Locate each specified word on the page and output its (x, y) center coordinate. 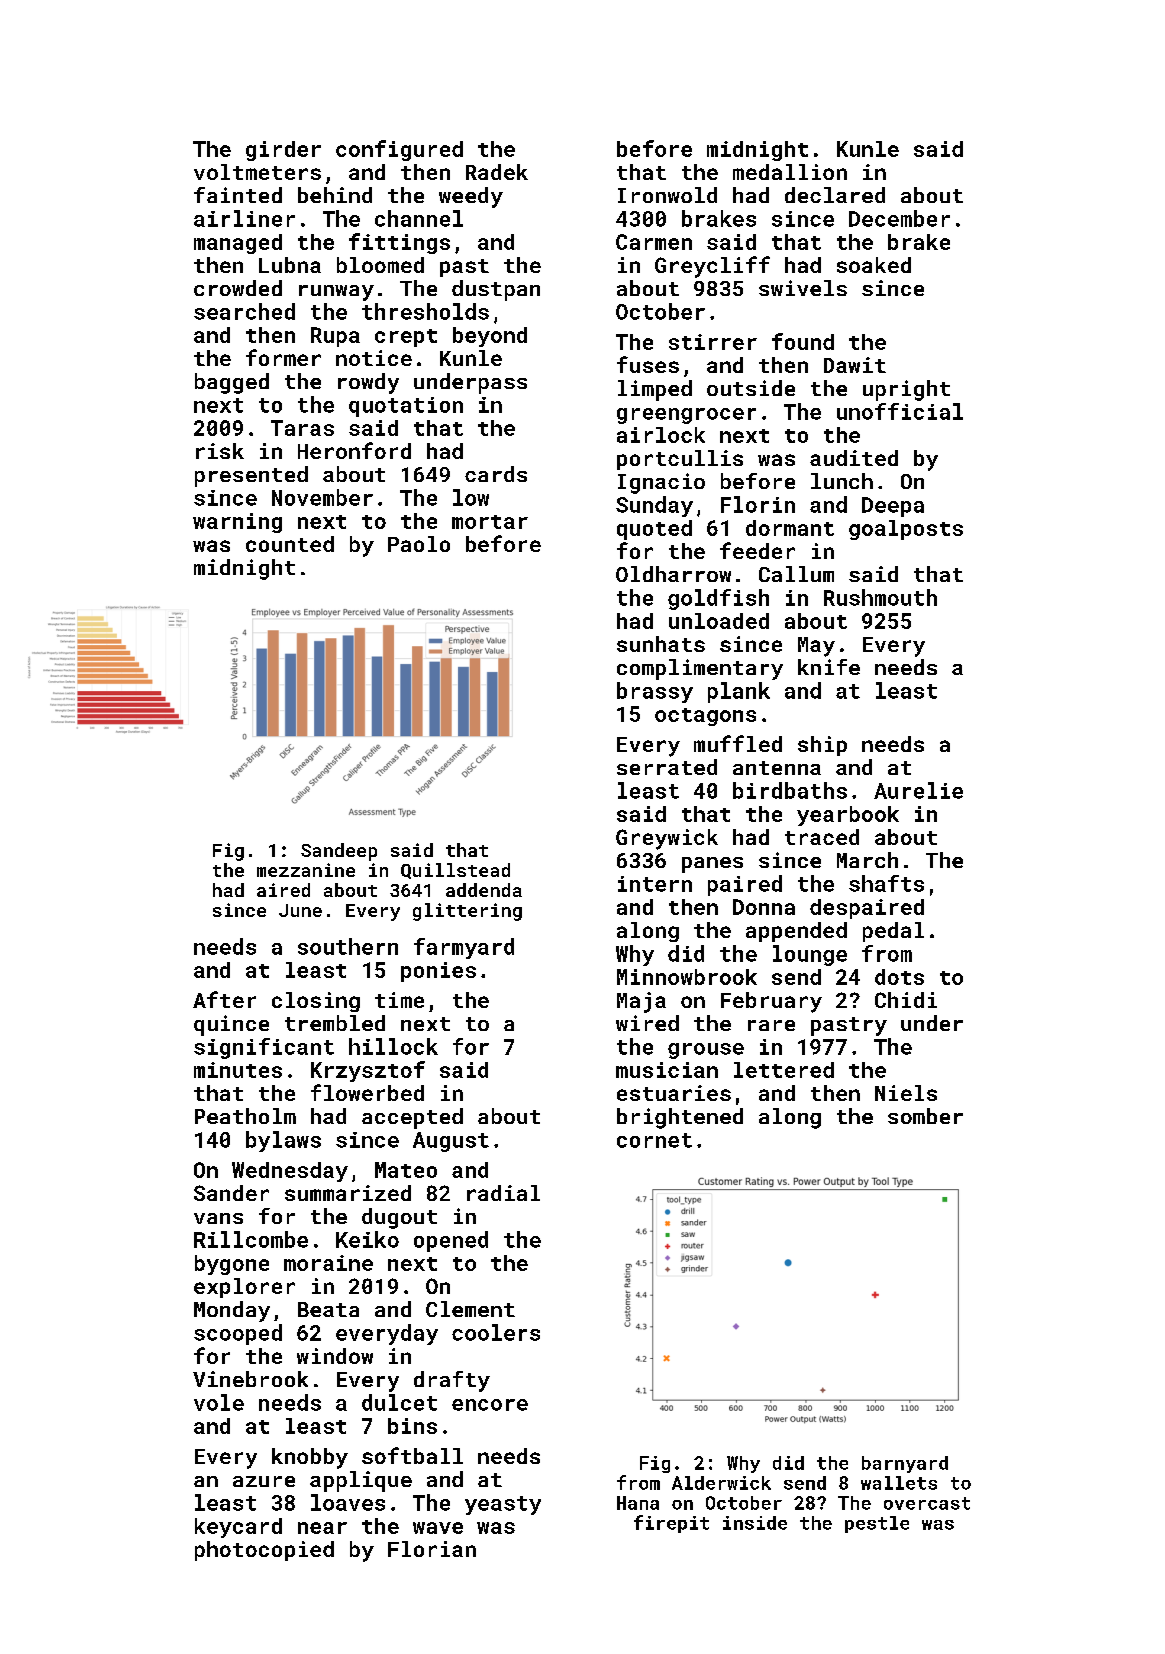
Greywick (667, 839)
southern (348, 946)
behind (335, 195)
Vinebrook (250, 1379)
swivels (803, 288)
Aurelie (918, 790)
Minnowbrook (687, 977)
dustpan (496, 290)
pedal (893, 932)
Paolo (419, 544)
